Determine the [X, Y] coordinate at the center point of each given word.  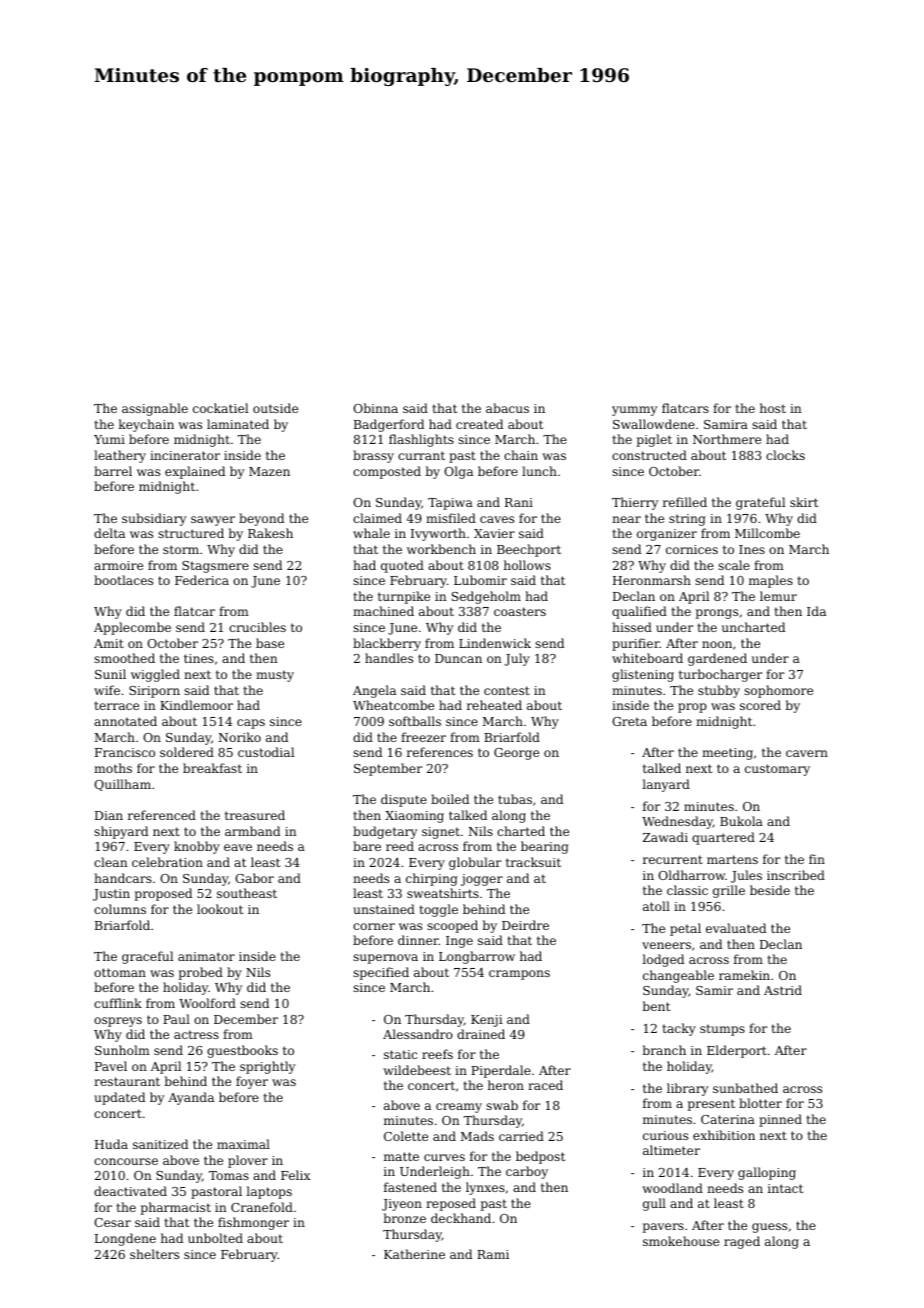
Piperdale [501, 1071]
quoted [402, 566]
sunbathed [745, 1088]
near [626, 519]
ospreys [118, 1022]
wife [107, 690]
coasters [520, 611]
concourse [126, 1161]
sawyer [213, 521]
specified [381, 973]
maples [771, 581]
